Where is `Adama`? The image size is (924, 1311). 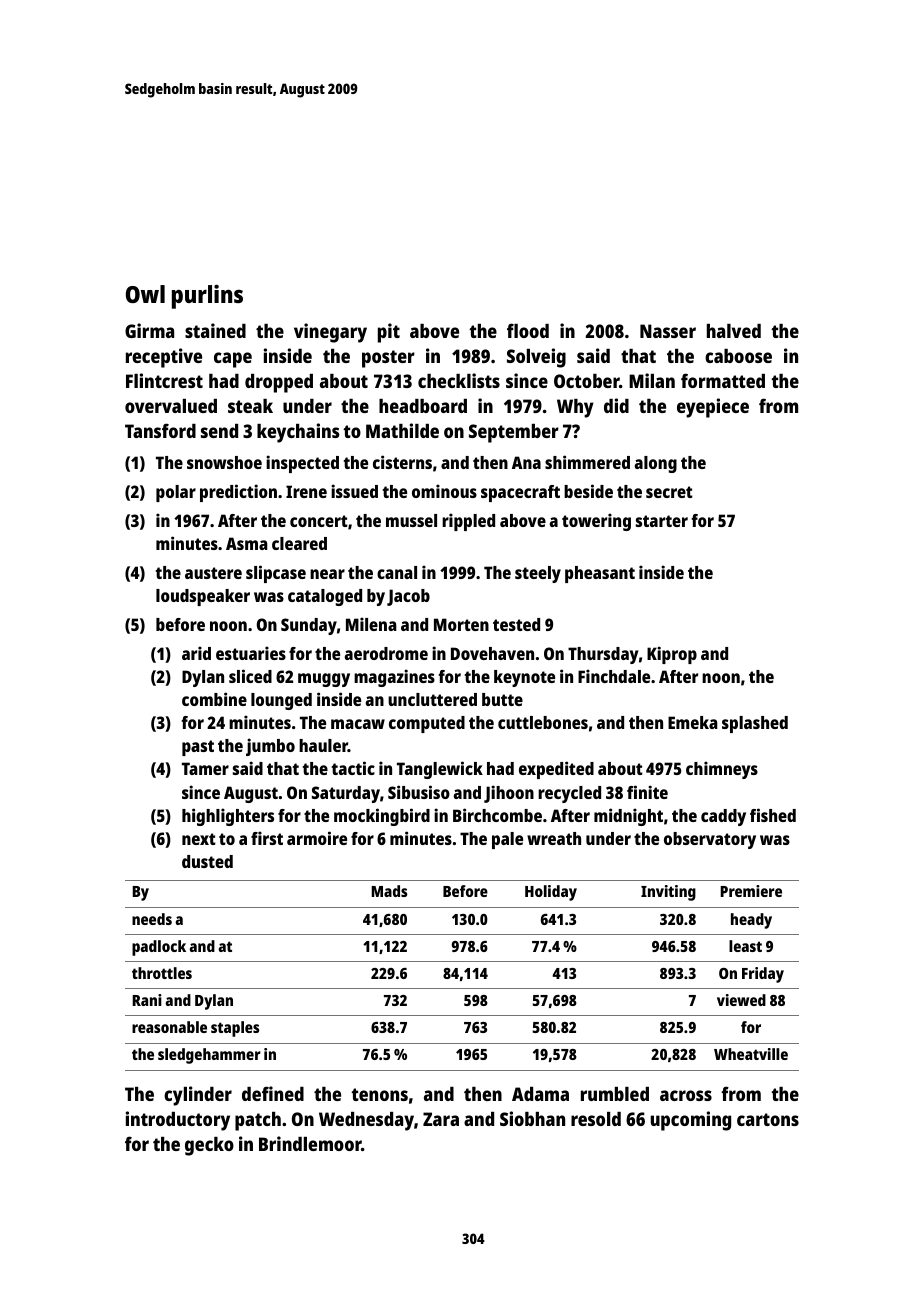 Adama is located at coordinates (540, 1094).
